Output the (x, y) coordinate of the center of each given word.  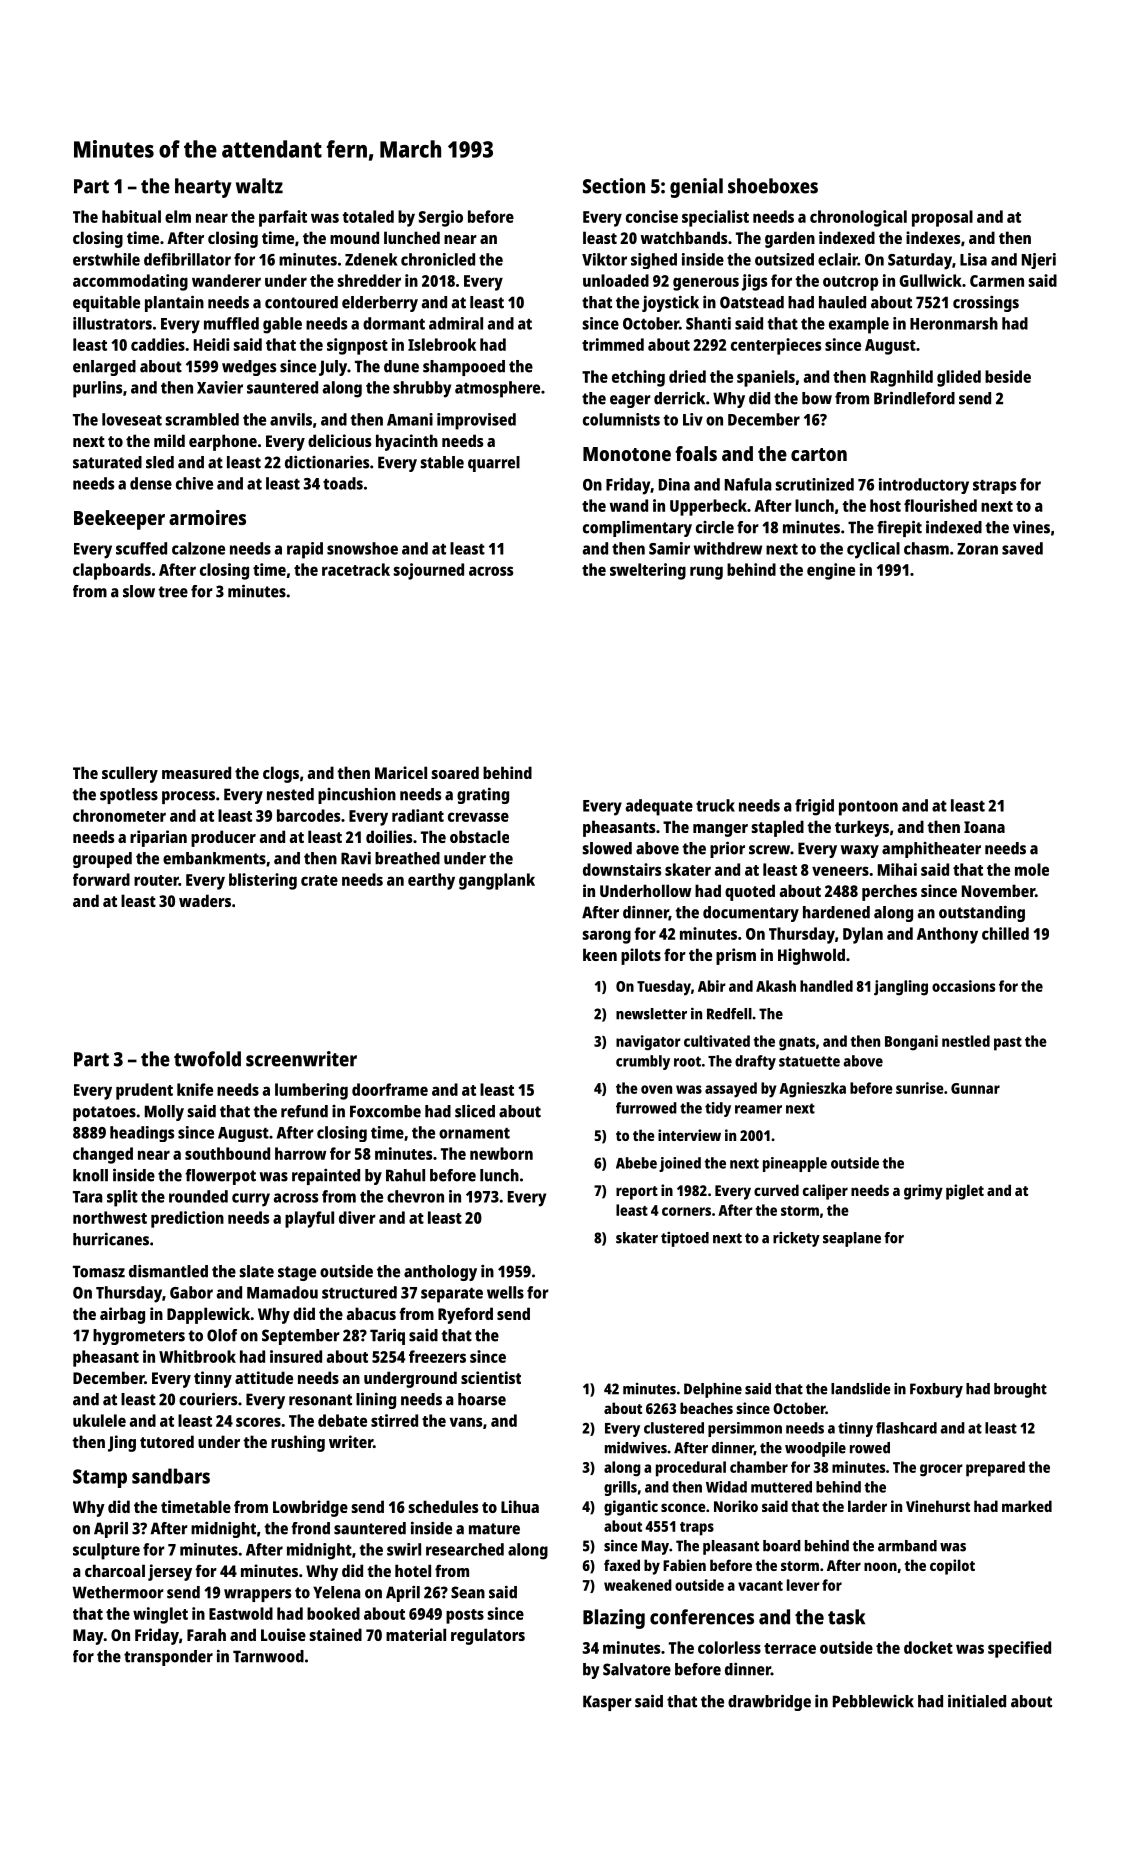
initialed (977, 1701)
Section (614, 186)
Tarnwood (268, 1656)
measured (196, 772)
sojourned (428, 571)
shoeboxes (773, 186)
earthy (431, 881)
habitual (131, 216)
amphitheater (931, 850)
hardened (836, 912)
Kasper (607, 1703)
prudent (144, 1091)
